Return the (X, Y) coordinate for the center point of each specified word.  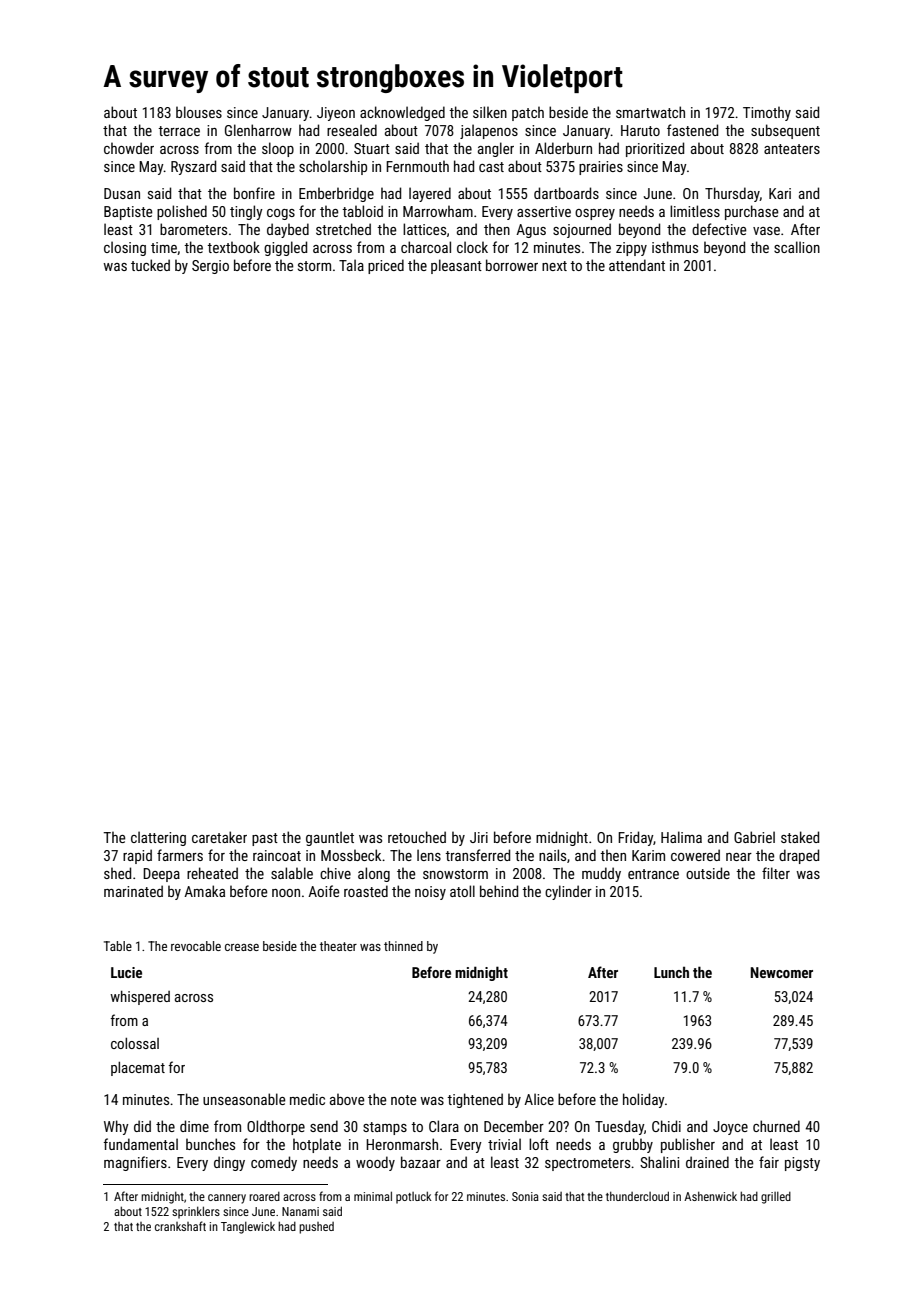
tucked (150, 265)
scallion (797, 247)
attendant (637, 265)
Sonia (525, 1196)
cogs (281, 214)
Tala (351, 265)
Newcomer (782, 972)
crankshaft (180, 1226)
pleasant (456, 266)
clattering (158, 838)
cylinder (568, 892)
